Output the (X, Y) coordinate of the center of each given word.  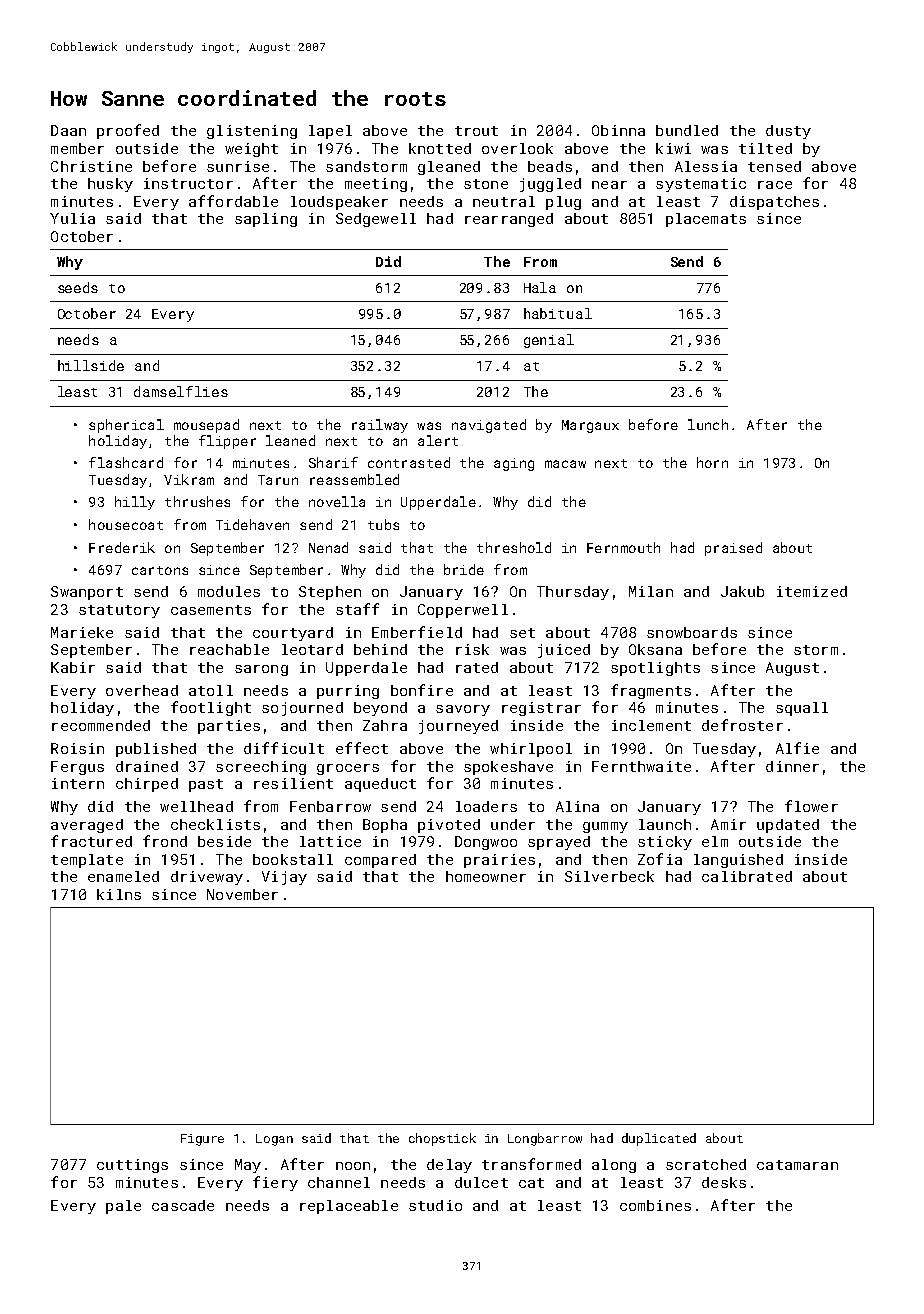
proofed (128, 131)
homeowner (486, 876)
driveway (207, 878)
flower (811, 806)
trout (476, 131)
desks (724, 1182)
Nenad (328, 547)
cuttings (132, 1166)
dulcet (481, 1182)
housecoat (126, 524)
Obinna (618, 130)
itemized (812, 591)
